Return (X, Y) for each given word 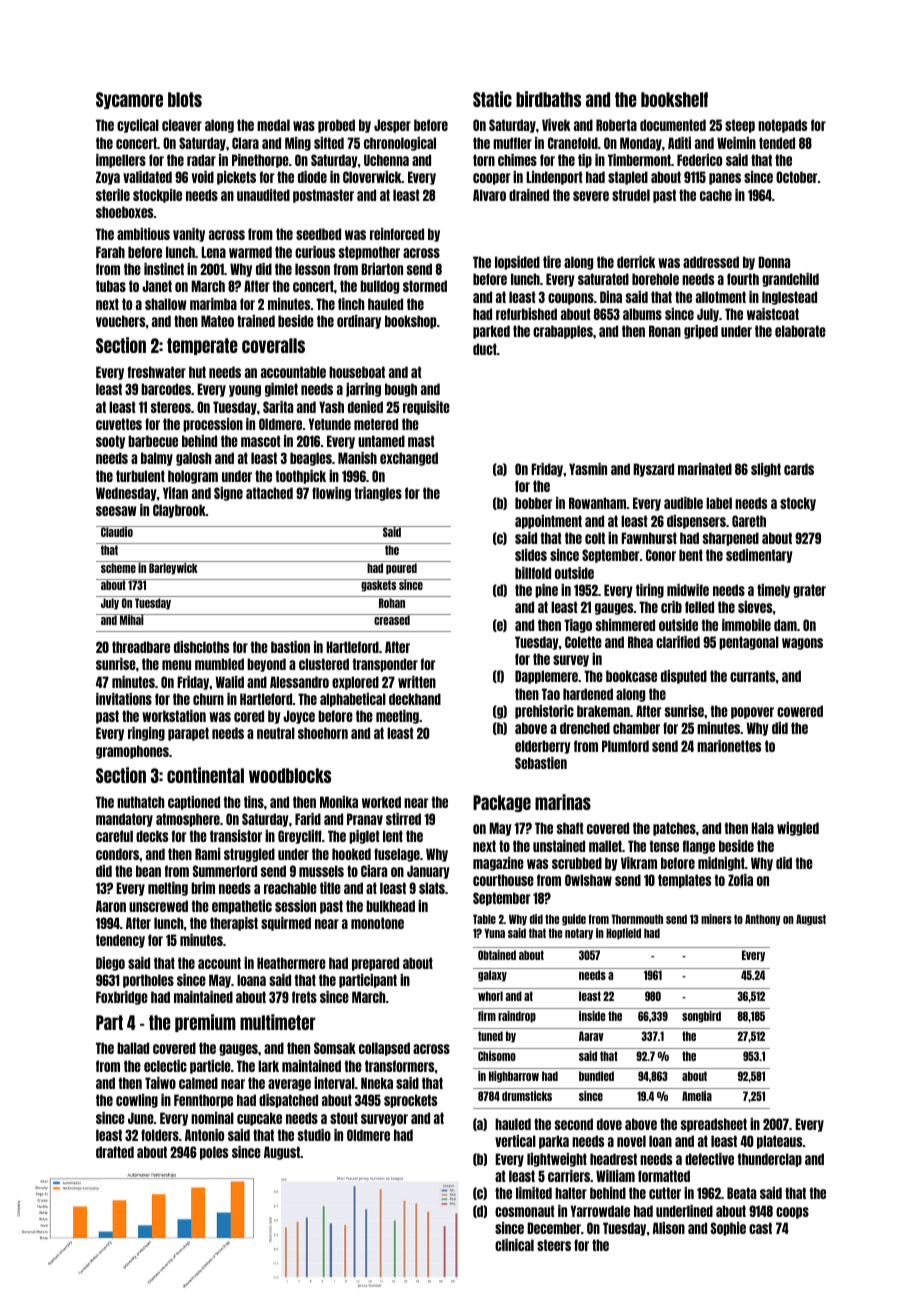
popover (752, 713)
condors (118, 854)
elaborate (800, 331)
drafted (115, 1152)
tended (777, 143)
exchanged (409, 459)
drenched (585, 728)
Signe (228, 494)
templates (684, 881)
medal (273, 125)
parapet (188, 734)
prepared (375, 964)
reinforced (397, 234)
